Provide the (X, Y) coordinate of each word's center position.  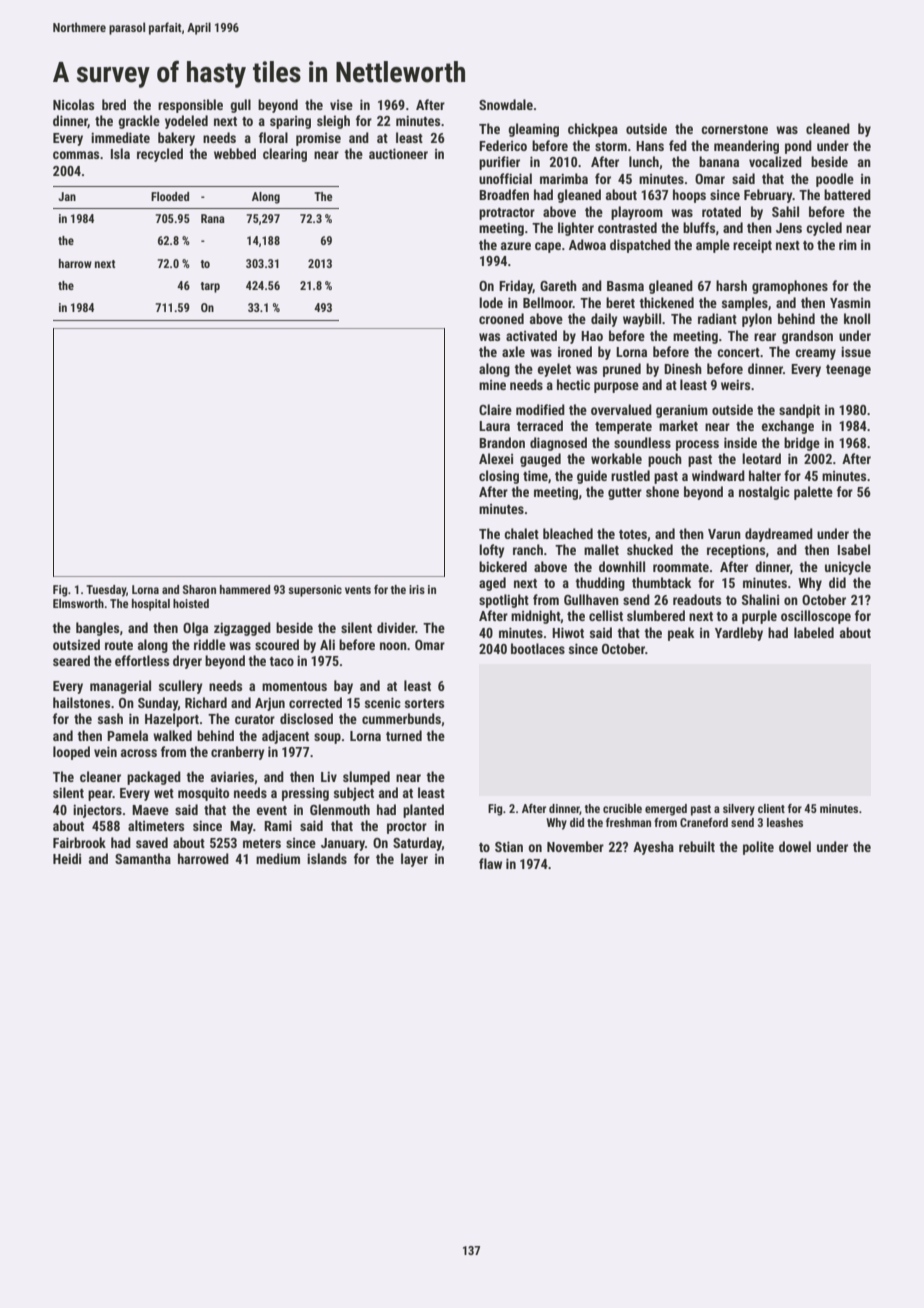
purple (759, 617)
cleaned (828, 128)
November (575, 846)
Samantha (143, 858)
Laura (494, 426)
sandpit (799, 411)
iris (417, 589)
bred (114, 104)
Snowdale (506, 104)
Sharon (199, 589)
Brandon (502, 442)
